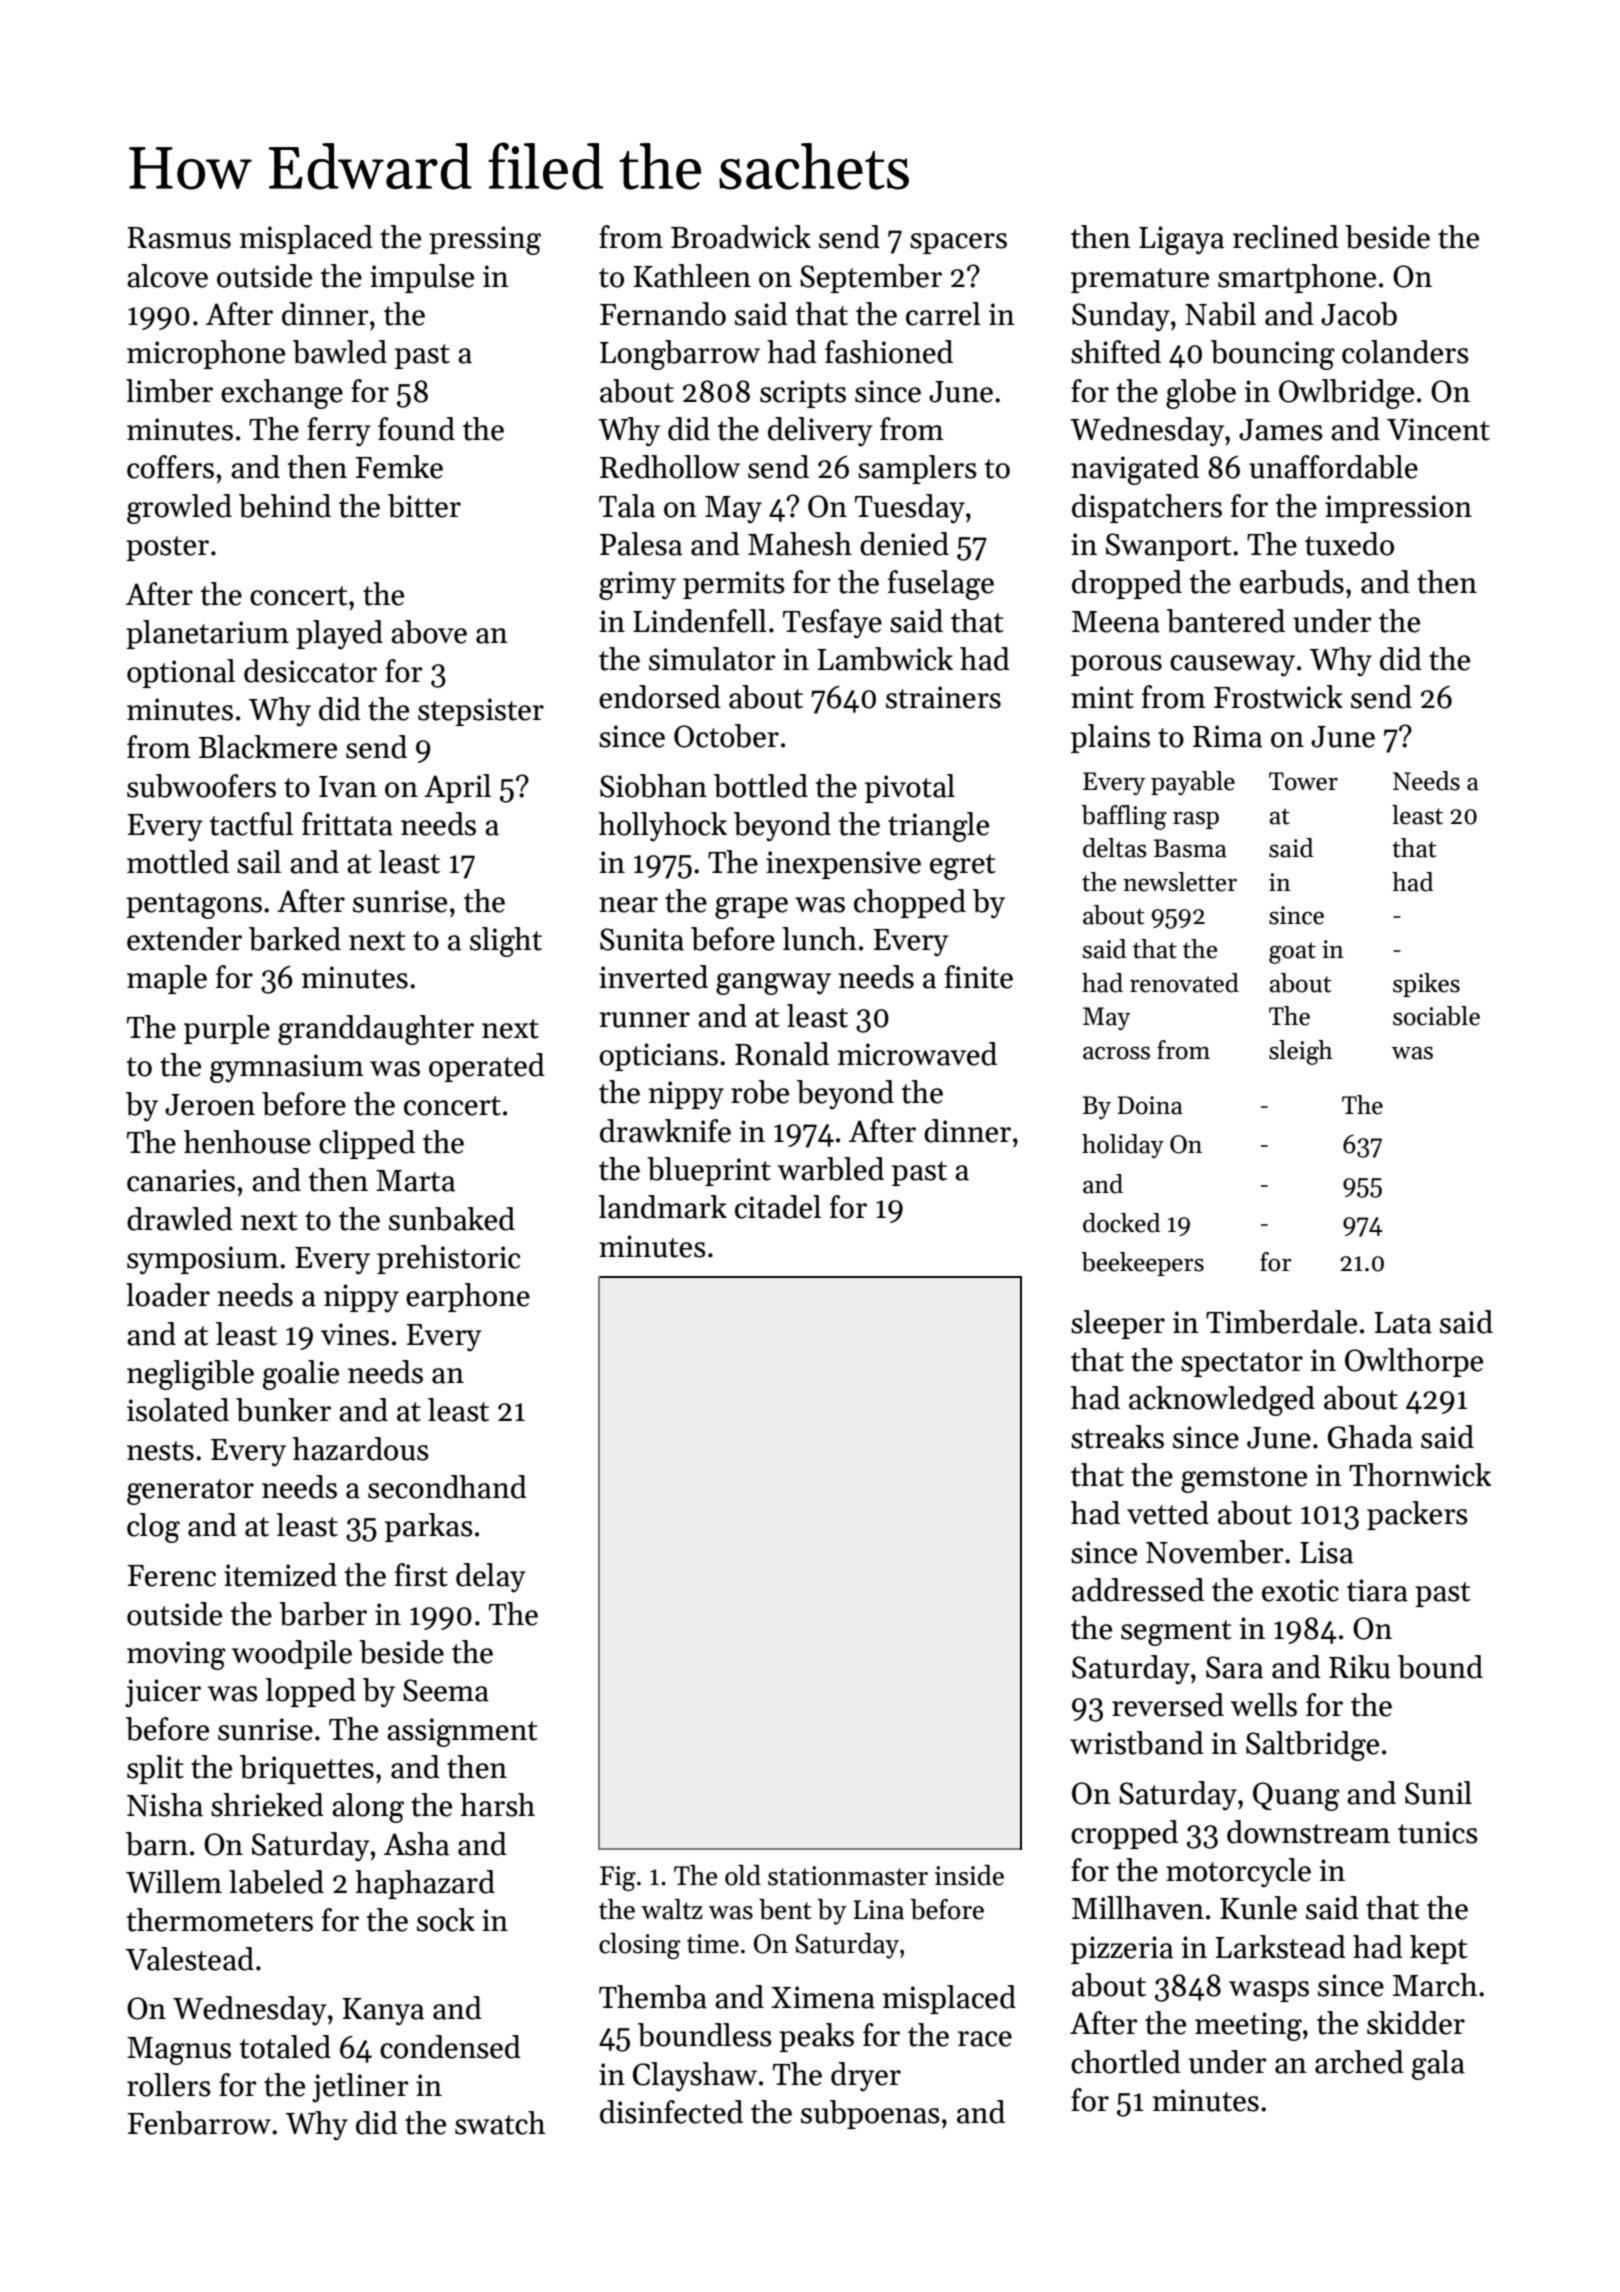  I want to click on delay, so click(491, 1578).
